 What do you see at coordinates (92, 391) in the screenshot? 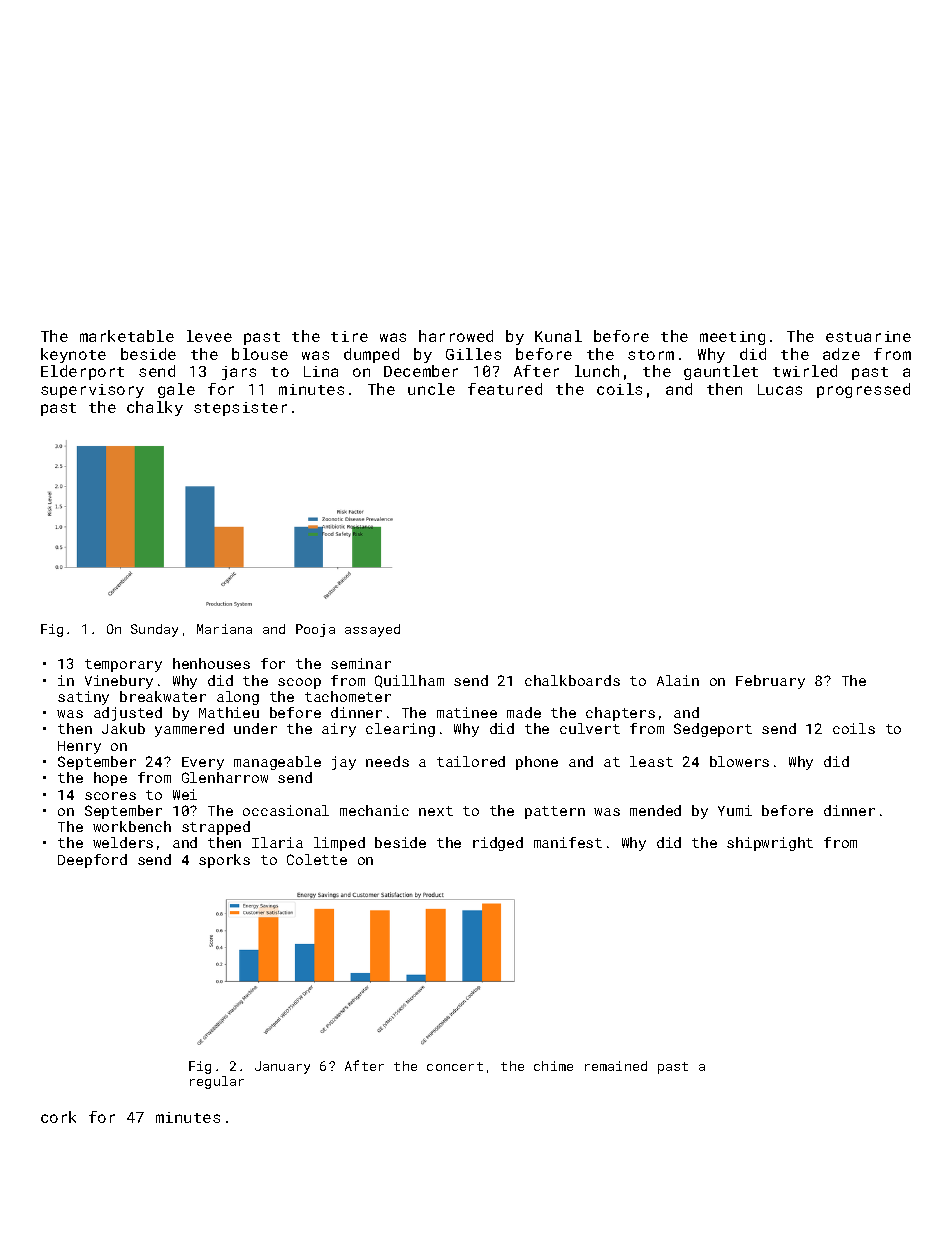
I see `supervisory` at bounding box center [92, 391].
